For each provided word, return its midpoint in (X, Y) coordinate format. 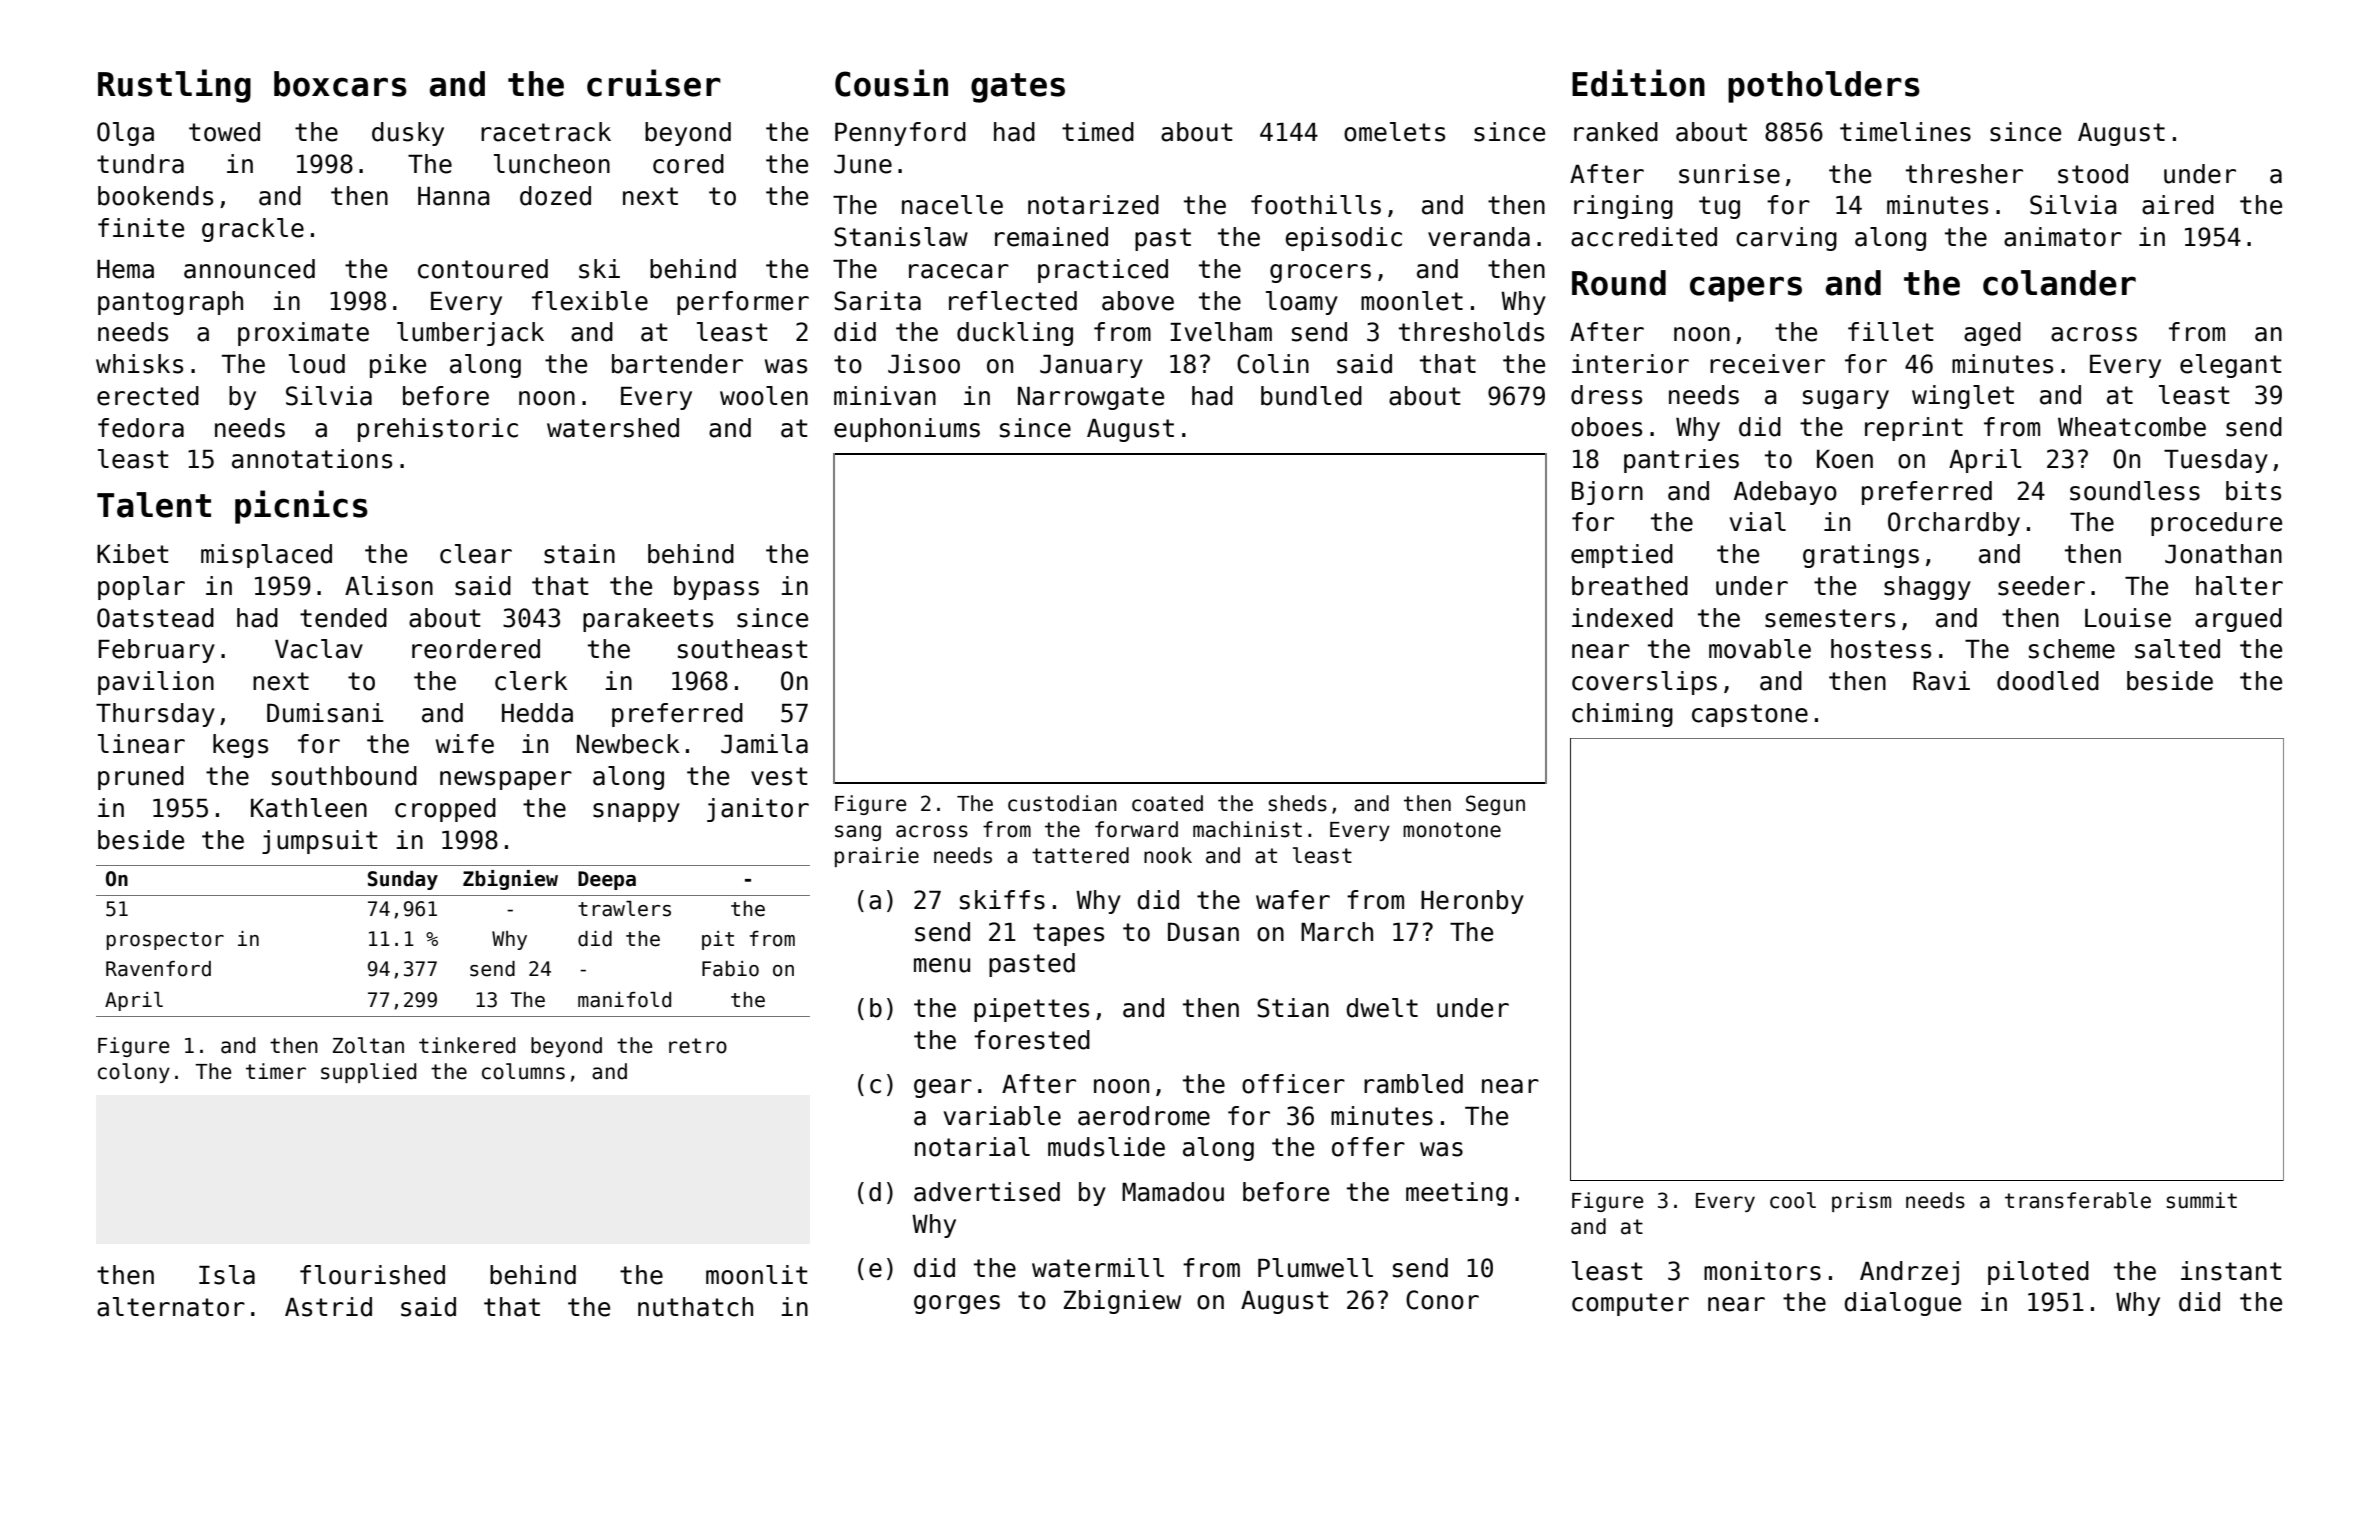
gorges (957, 1304)
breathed (1630, 586)
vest (779, 776)
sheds (1297, 803)
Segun (1495, 805)
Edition (1638, 83)
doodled (2048, 681)
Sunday (403, 880)
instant (2231, 1271)
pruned (141, 778)
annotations (312, 459)
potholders (1824, 87)
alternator (171, 1307)
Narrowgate (1091, 398)
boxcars (340, 84)
